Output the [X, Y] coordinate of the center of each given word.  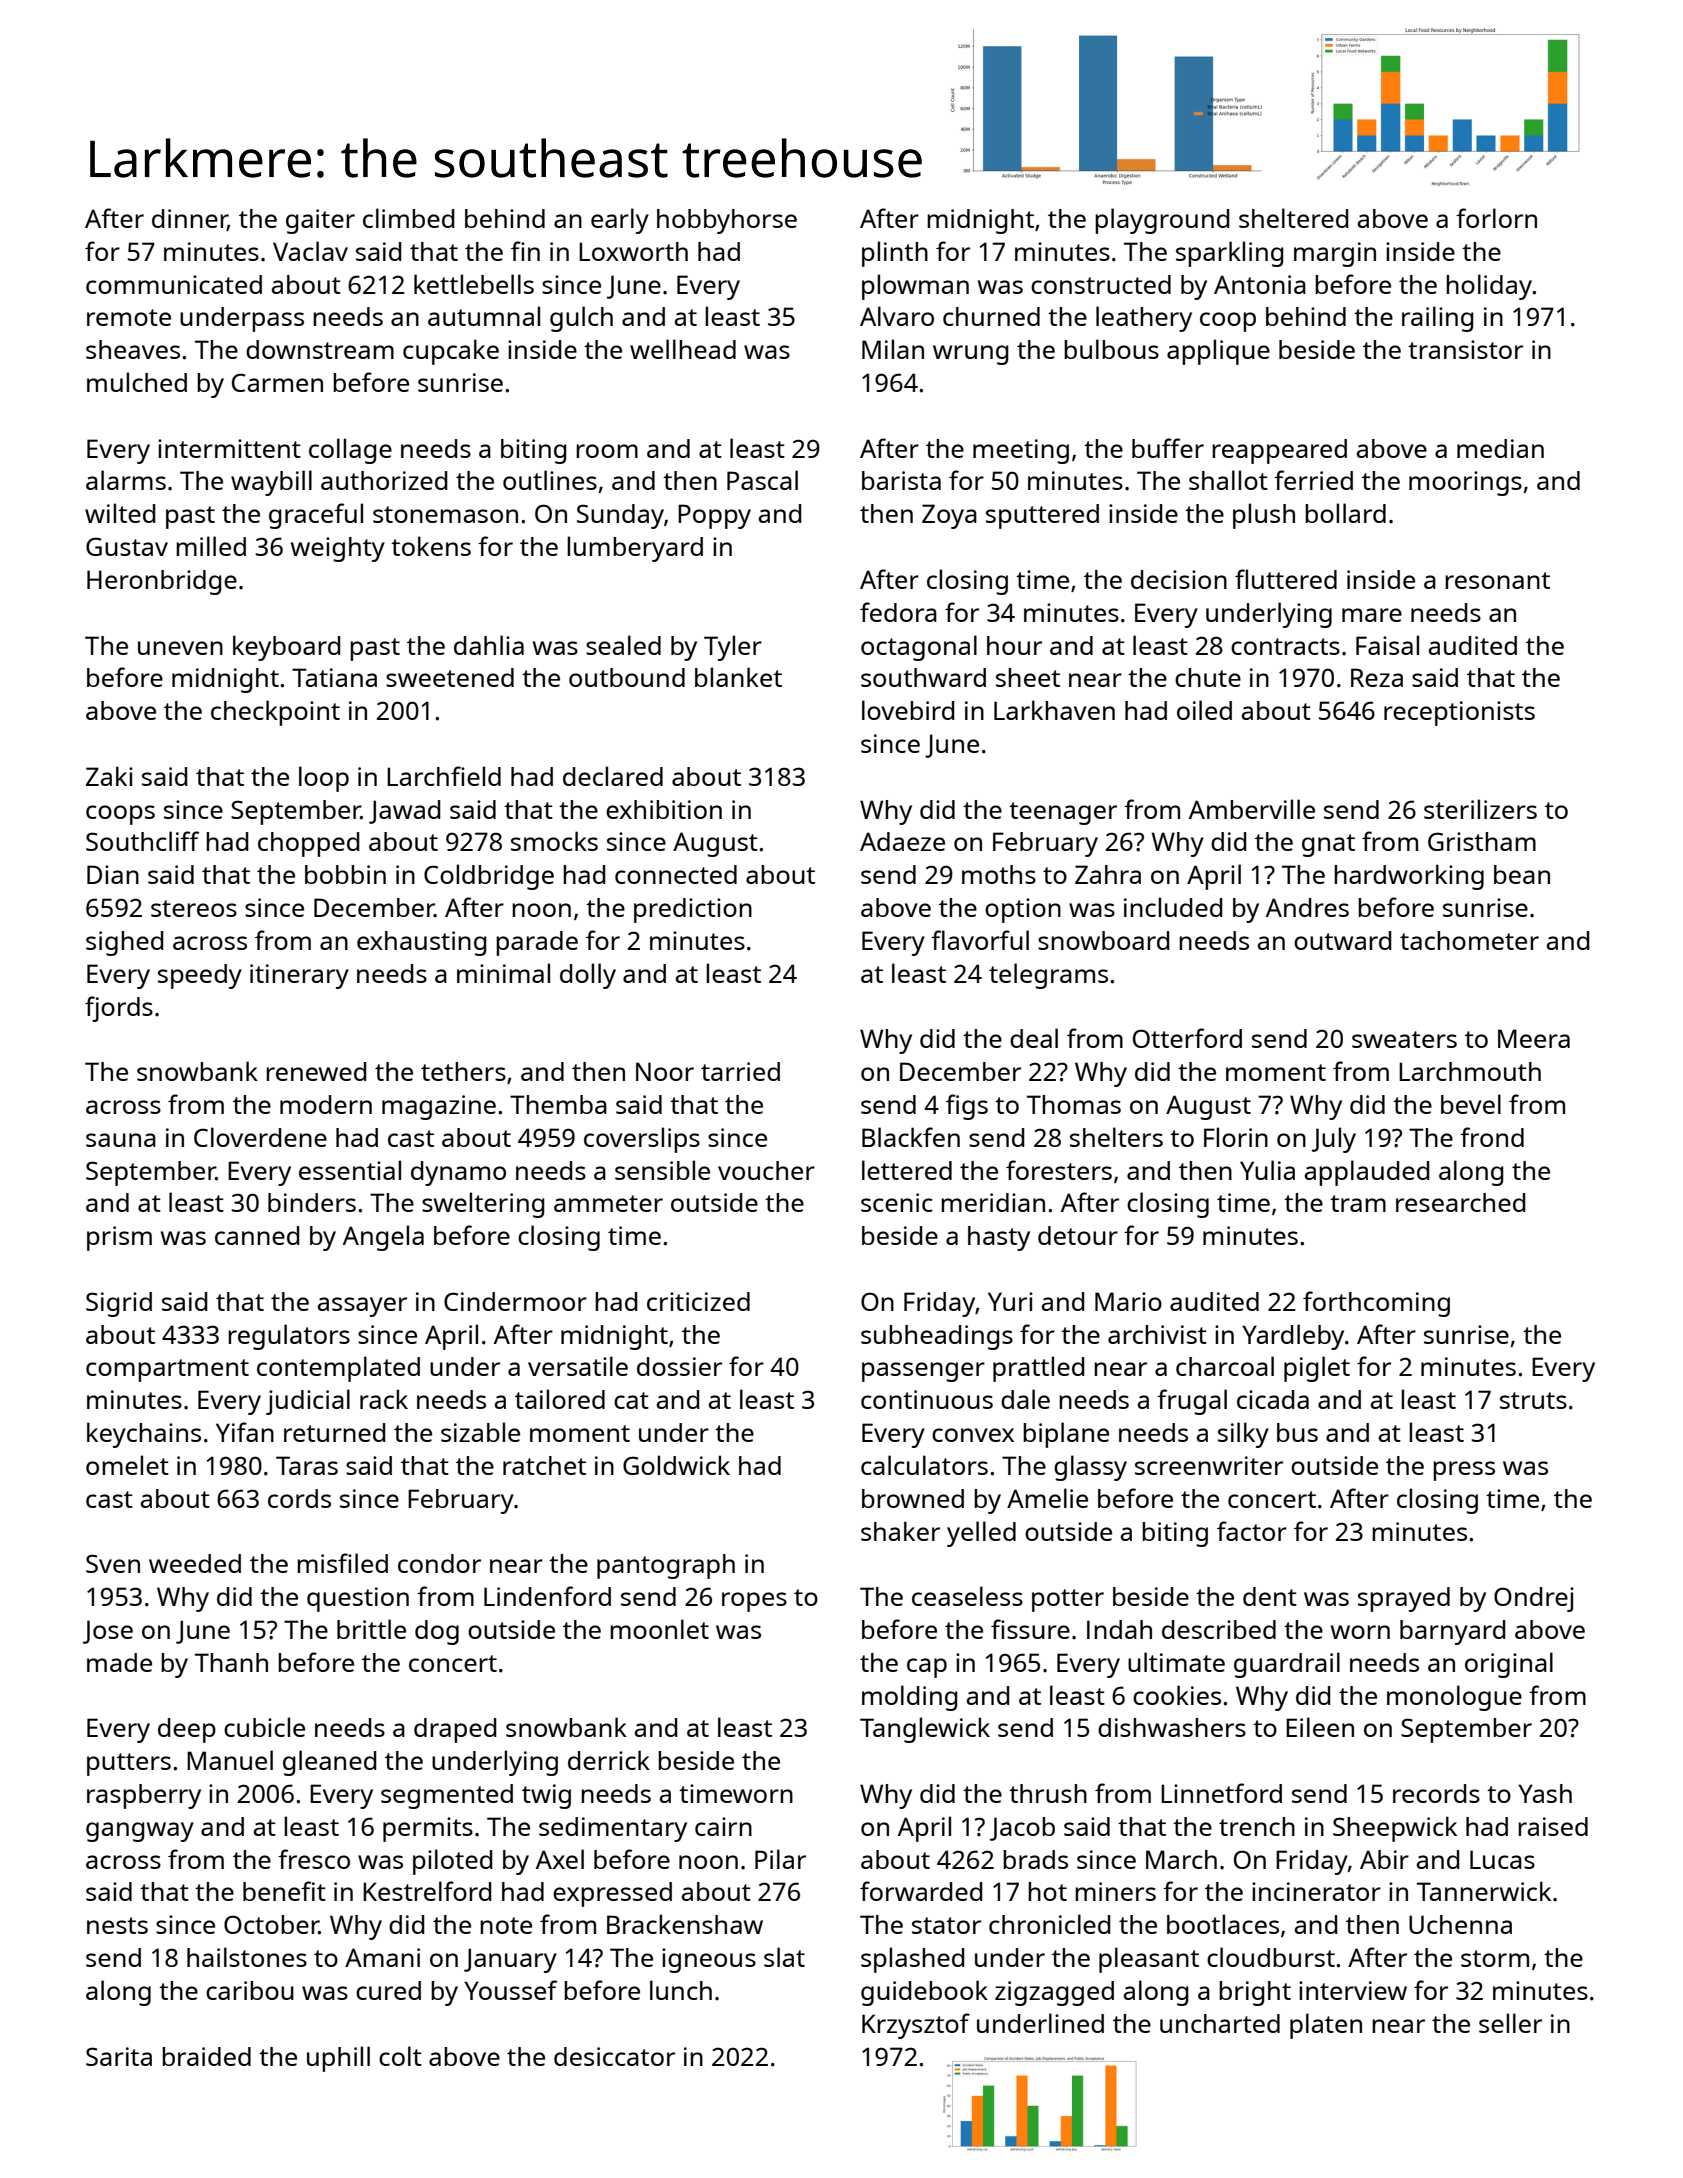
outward [1343, 940]
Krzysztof [916, 2026]
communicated [174, 284]
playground [1162, 221]
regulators [289, 1337]
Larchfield [444, 776]
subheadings [937, 1337]
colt [400, 2056]
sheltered [1294, 218]
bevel [1471, 1104]
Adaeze [902, 841]
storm [1495, 1958]
